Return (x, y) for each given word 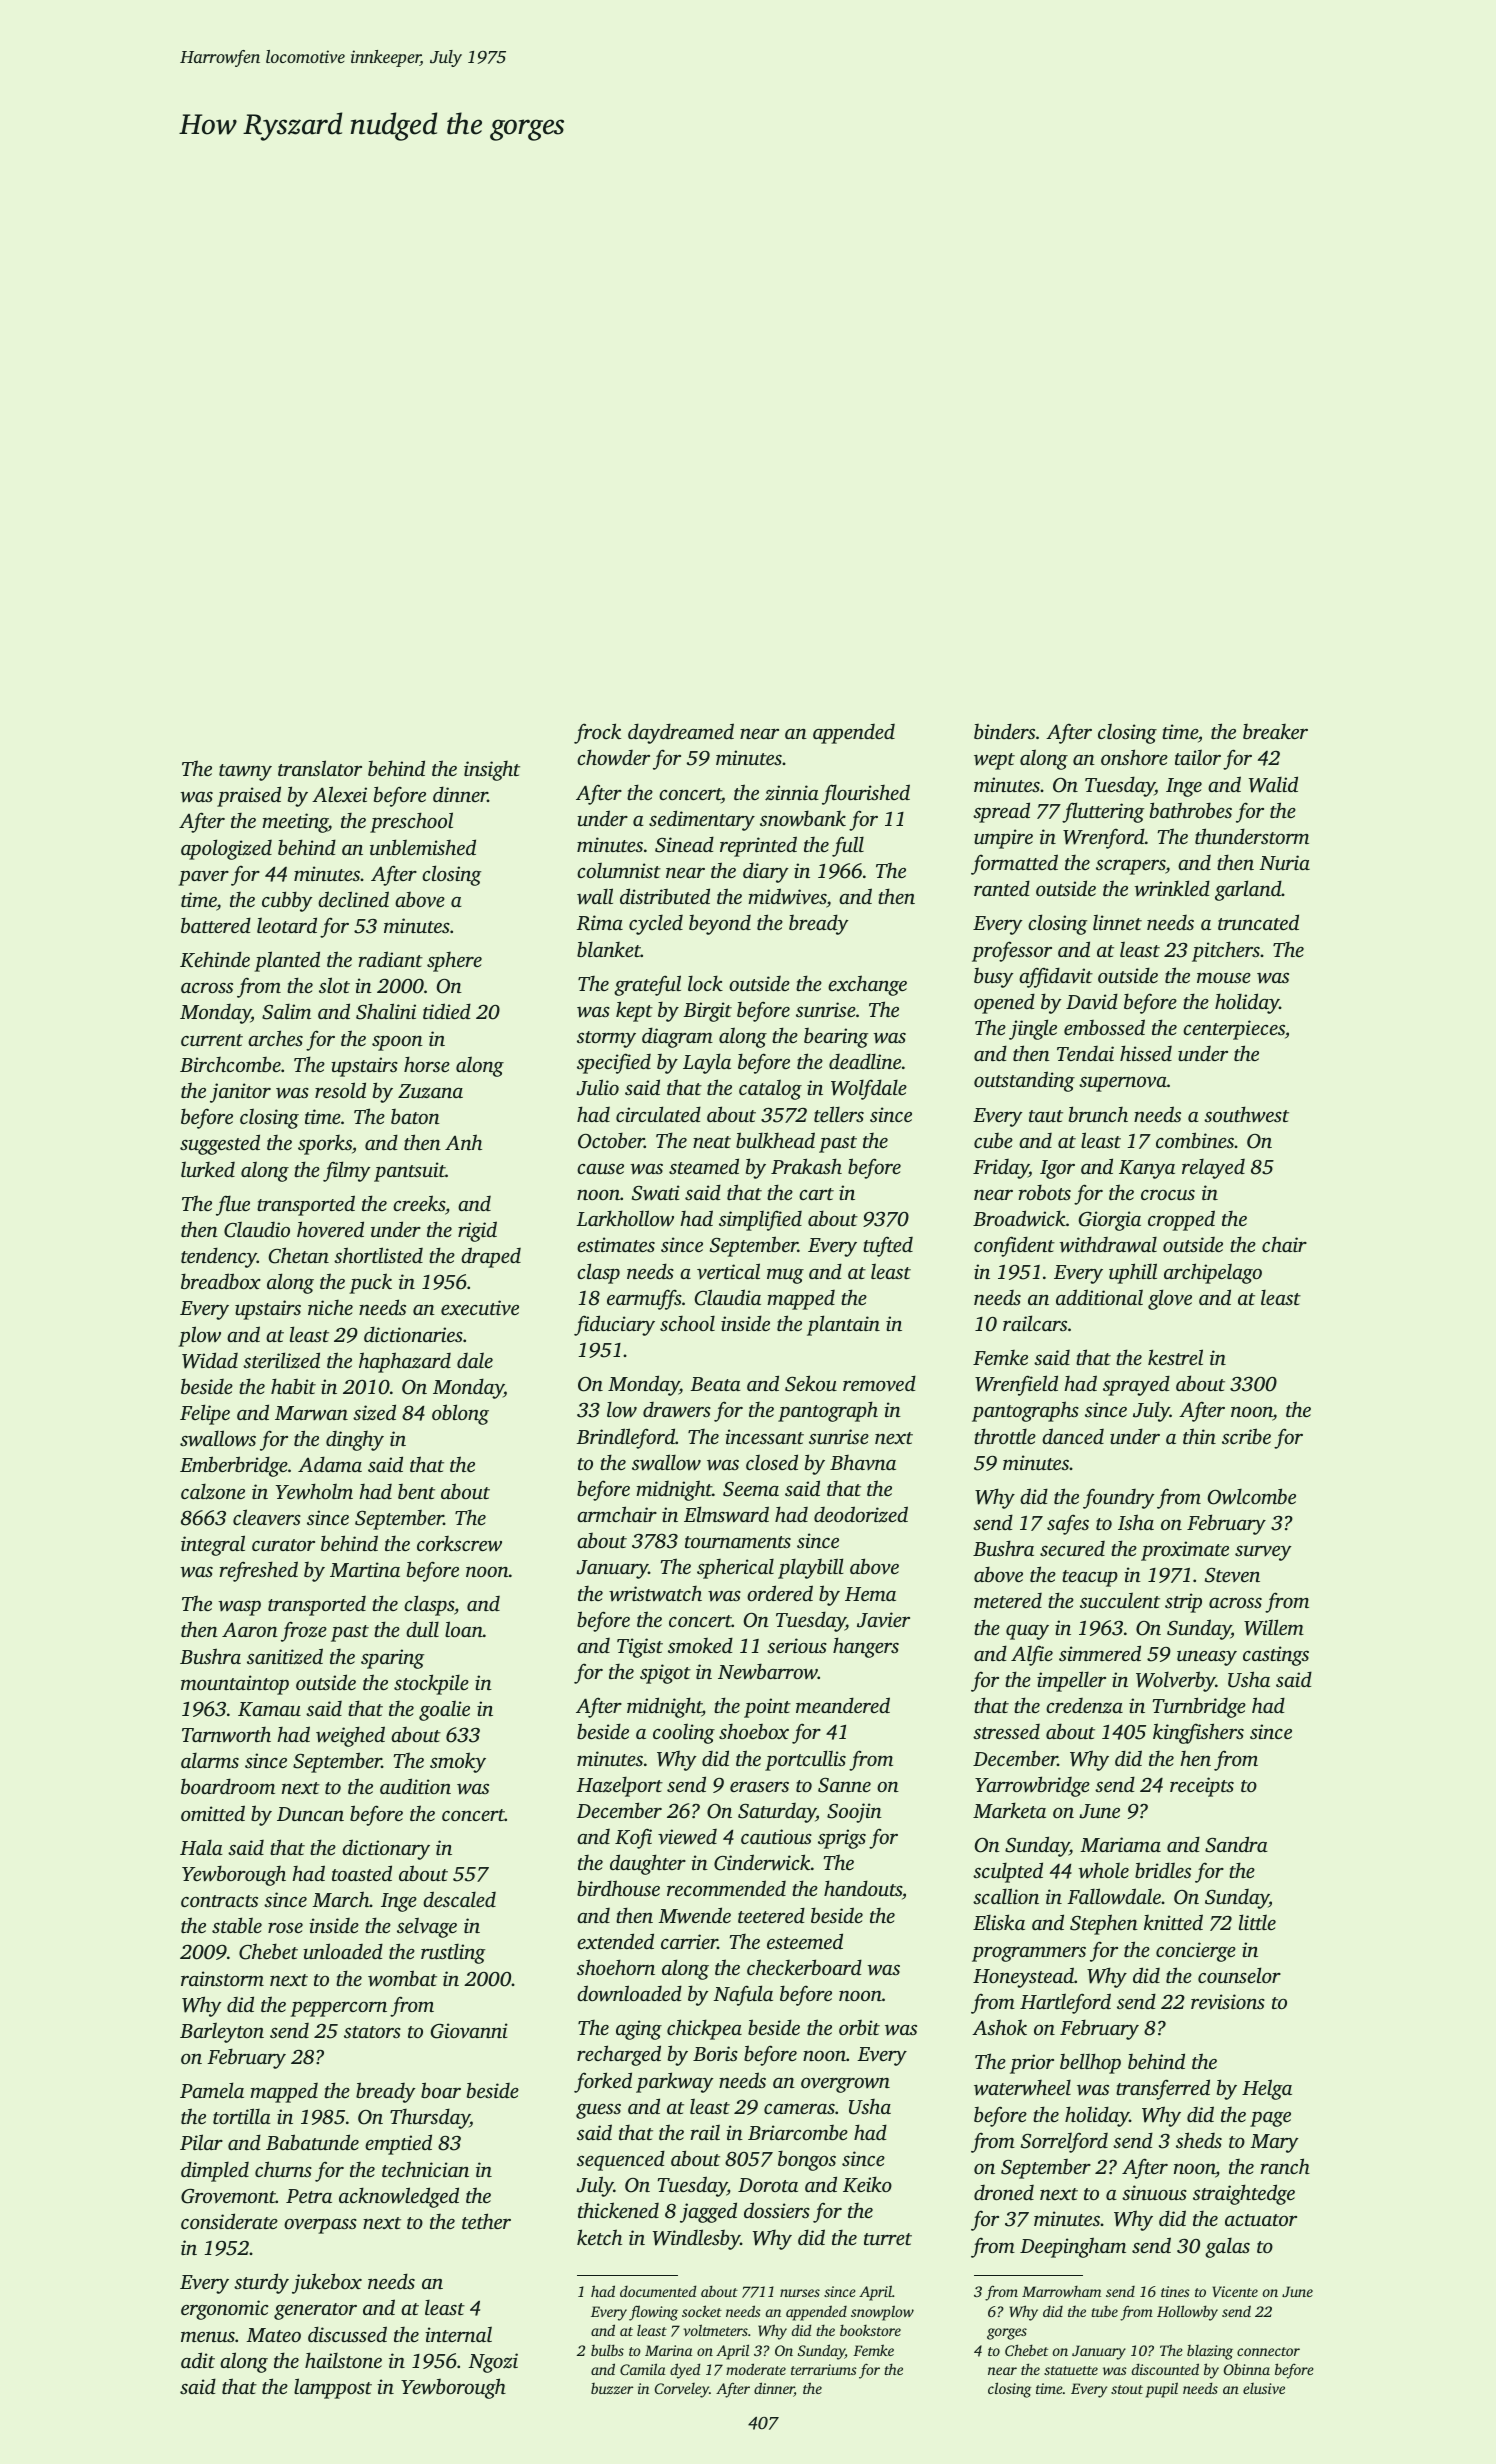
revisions (1228, 2002)
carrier (689, 1941)
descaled (459, 1899)
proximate (1185, 1551)
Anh (463, 1142)
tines (1175, 2291)
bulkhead (775, 1140)
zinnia (792, 793)
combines (1195, 1140)
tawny (245, 772)
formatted (1014, 864)
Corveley (682, 2390)
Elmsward (726, 1514)
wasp (239, 1608)
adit (198, 2360)
